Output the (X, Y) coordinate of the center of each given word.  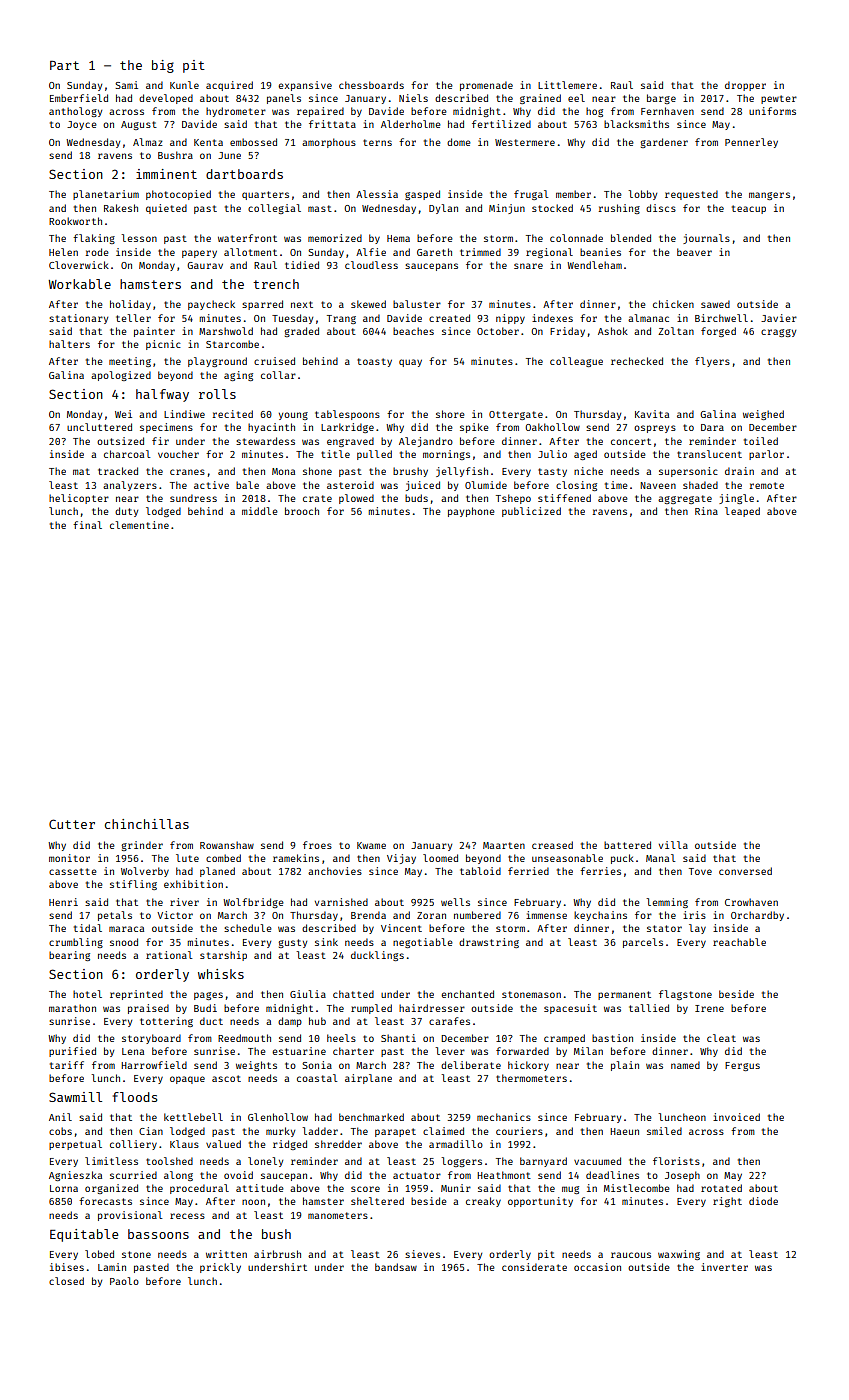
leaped (742, 512)
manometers (338, 1215)
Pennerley (751, 143)
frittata (332, 124)
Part (64, 65)
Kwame (371, 845)
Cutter (72, 824)
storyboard (151, 1039)
